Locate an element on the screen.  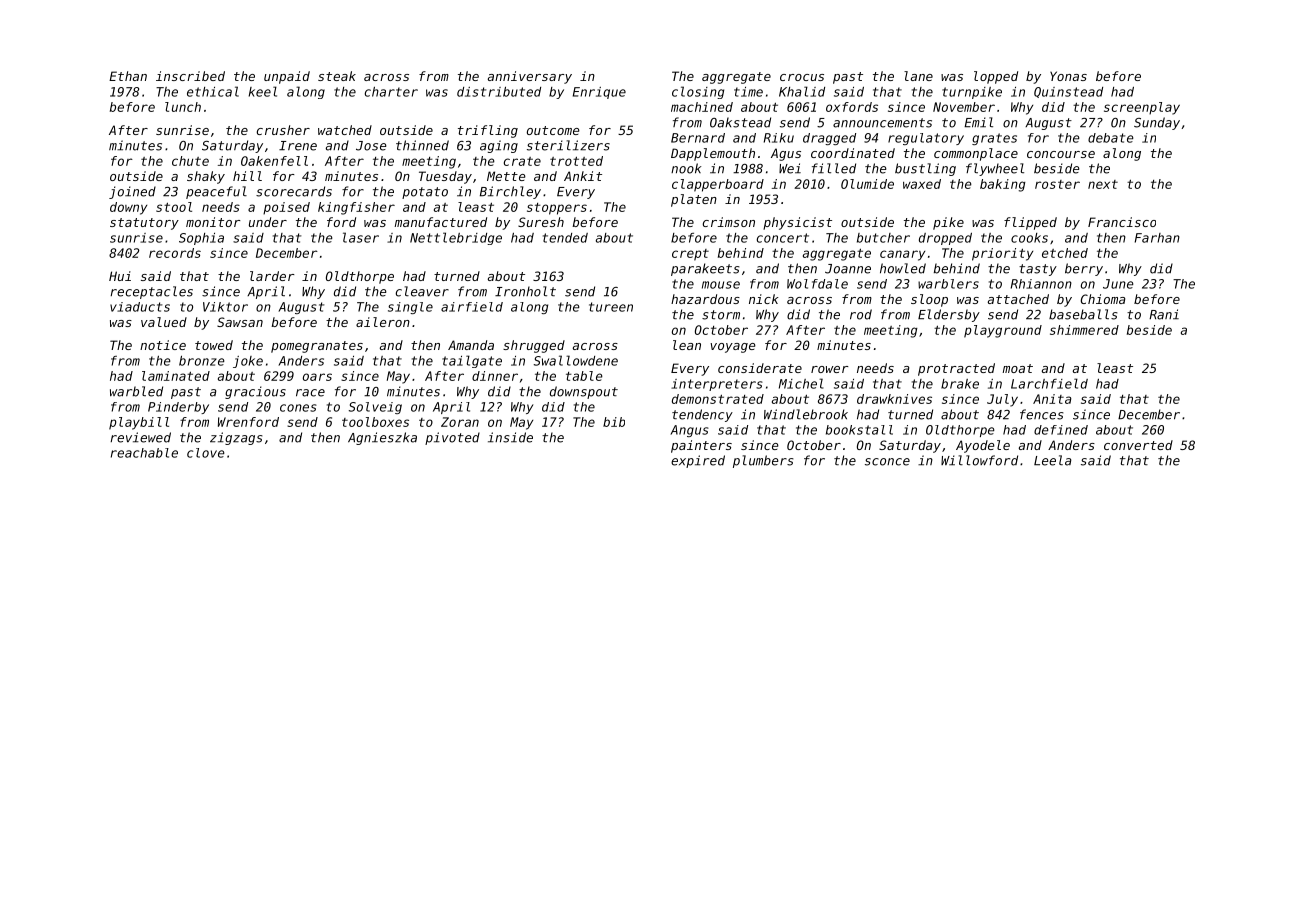
lunch is located at coordinates (183, 107).
